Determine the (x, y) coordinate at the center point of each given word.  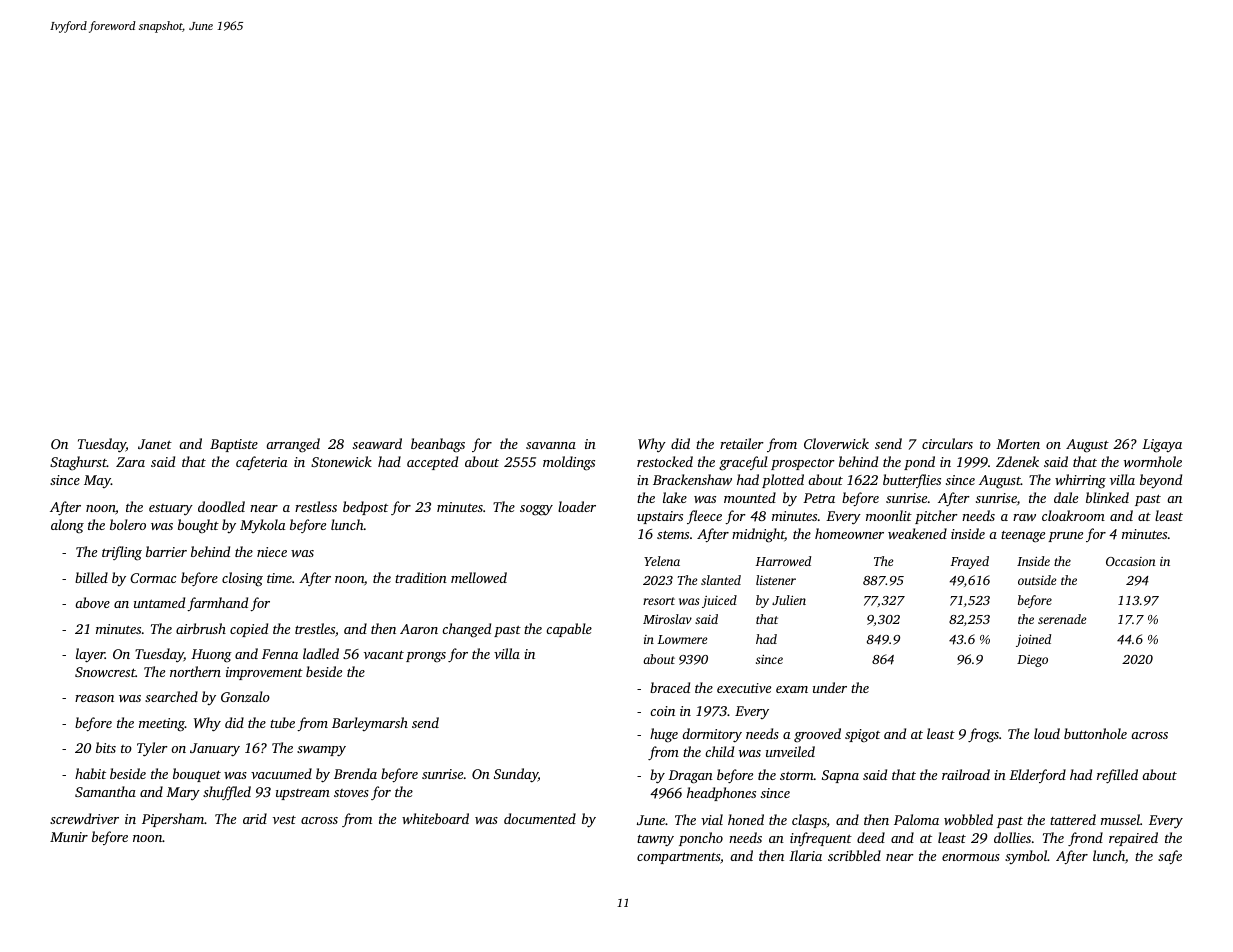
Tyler (152, 749)
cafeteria (262, 463)
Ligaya (1162, 446)
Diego (1032, 661)
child (719, 751)
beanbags (438, 445)
